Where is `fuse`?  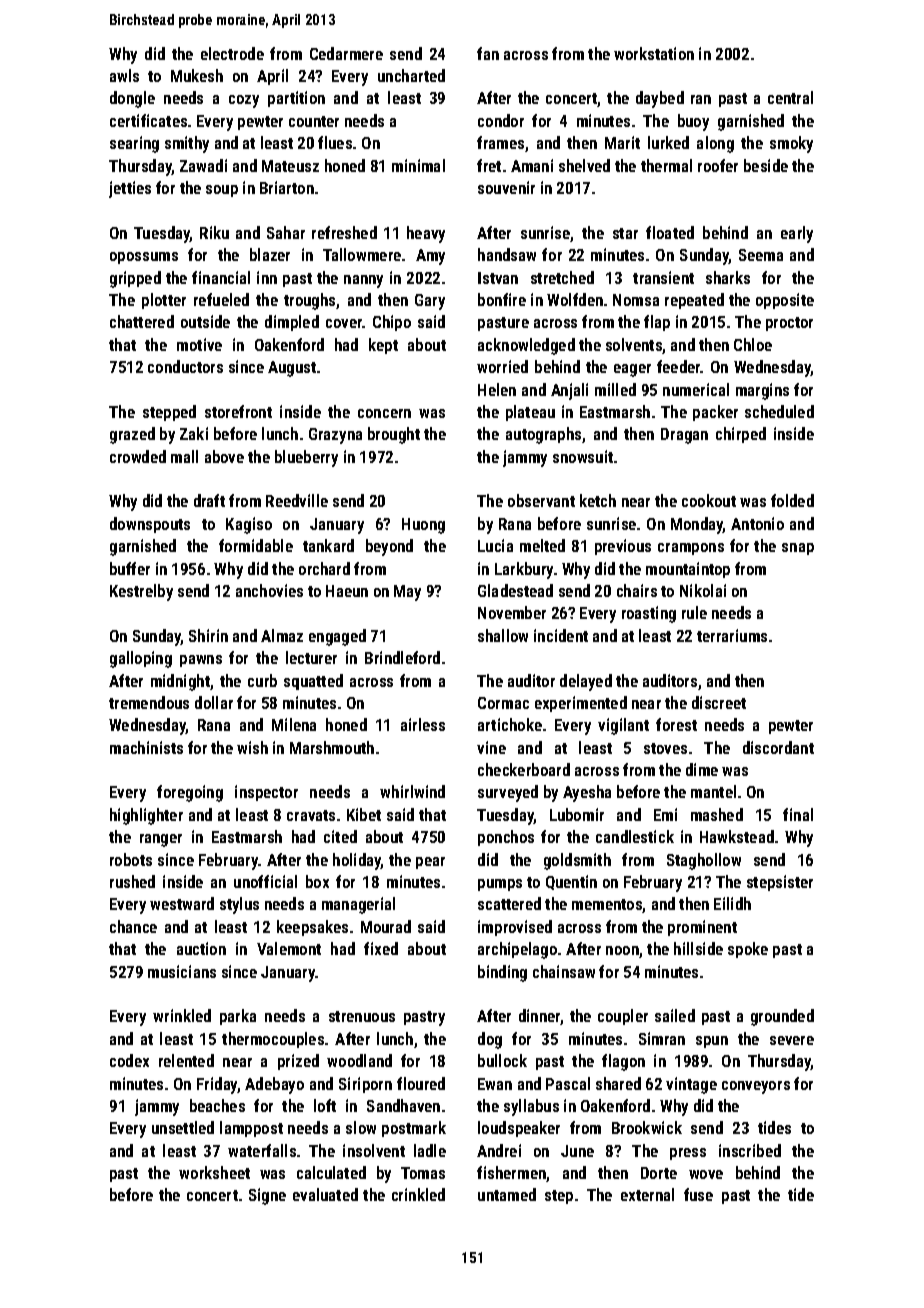 fuse is located at coordinates (698, 1194).
